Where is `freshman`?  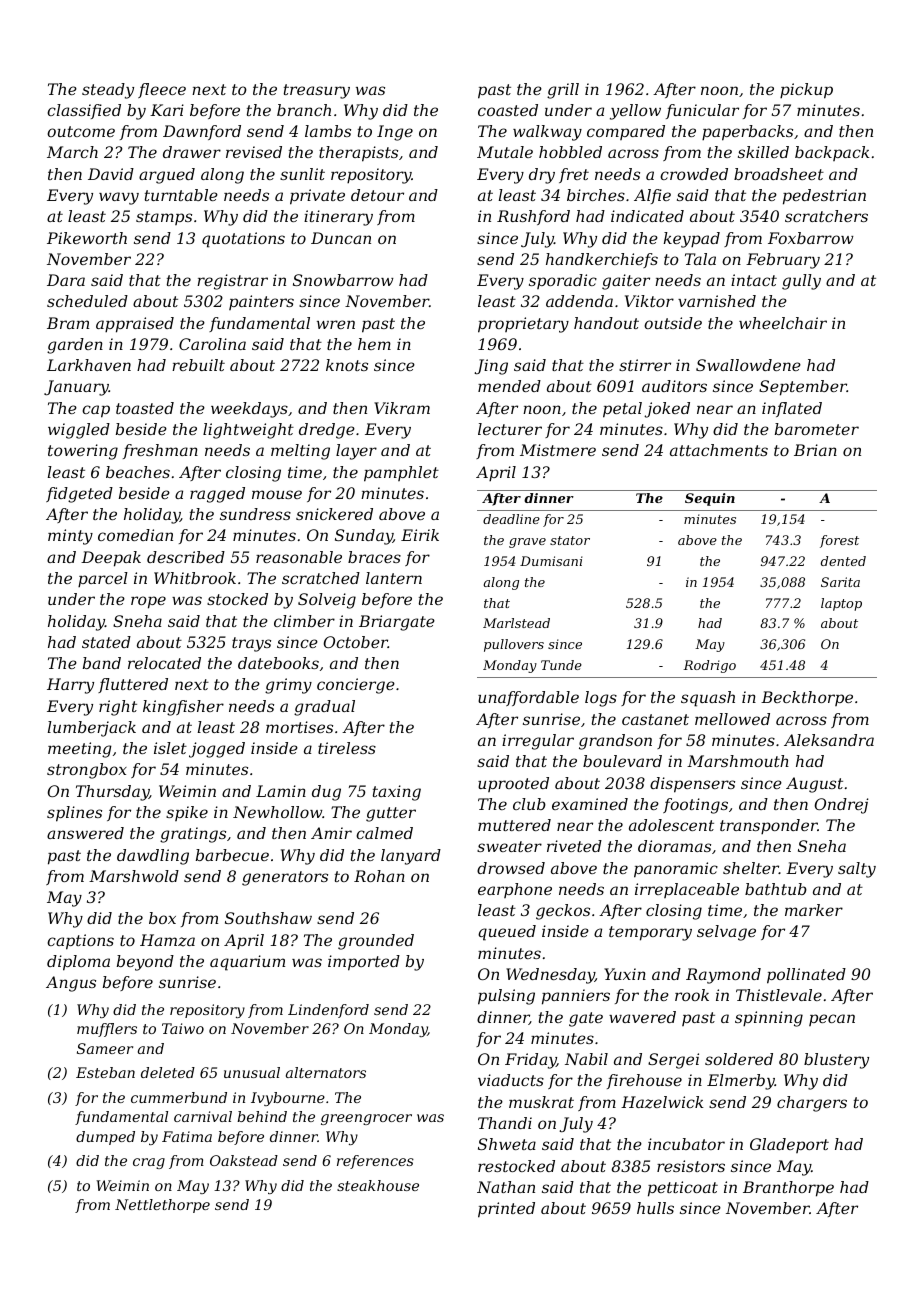
freshman is located at coordinates (160, 451).
